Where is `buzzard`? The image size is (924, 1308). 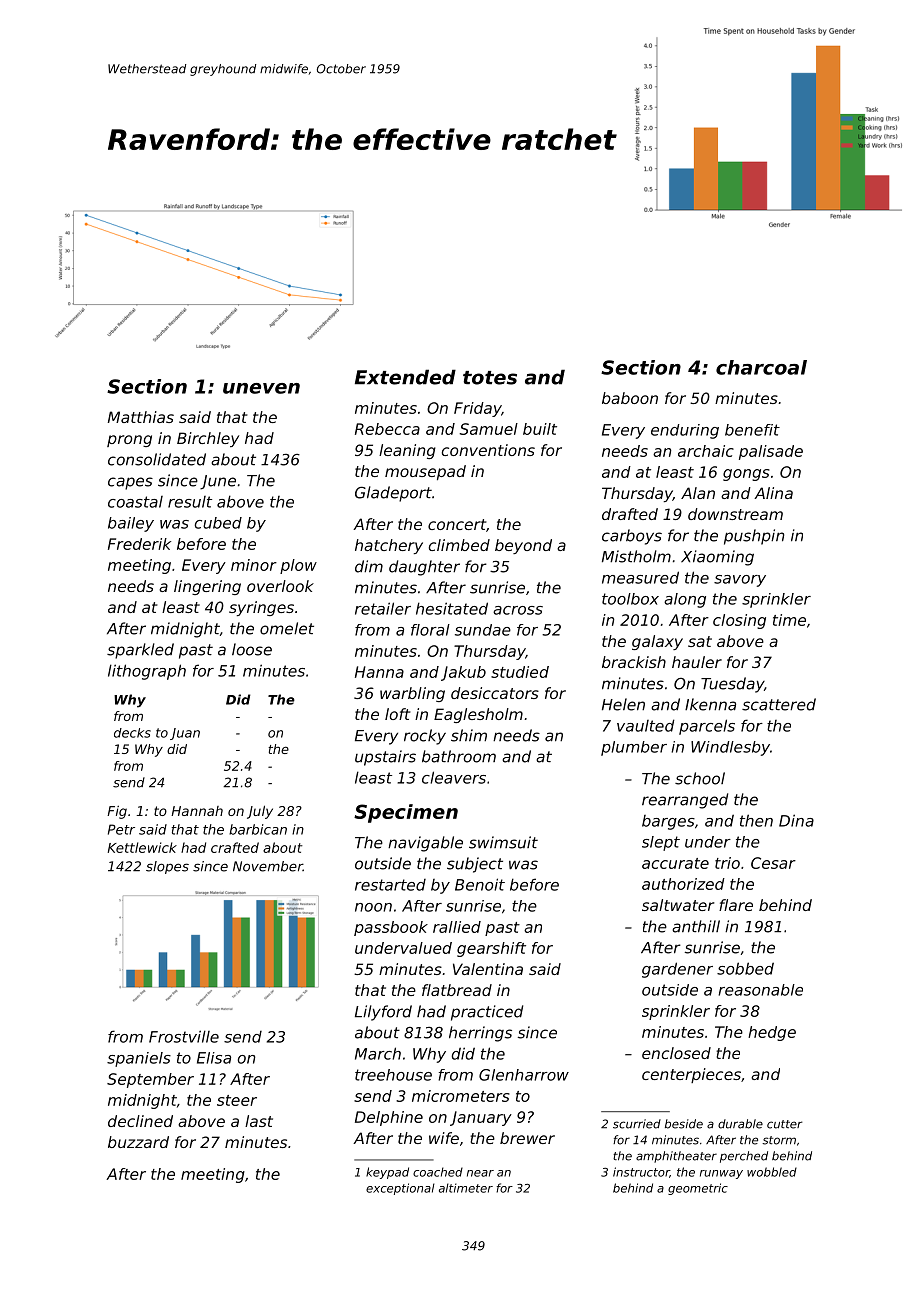
buzzard is located at coordinates (138, 1142).
